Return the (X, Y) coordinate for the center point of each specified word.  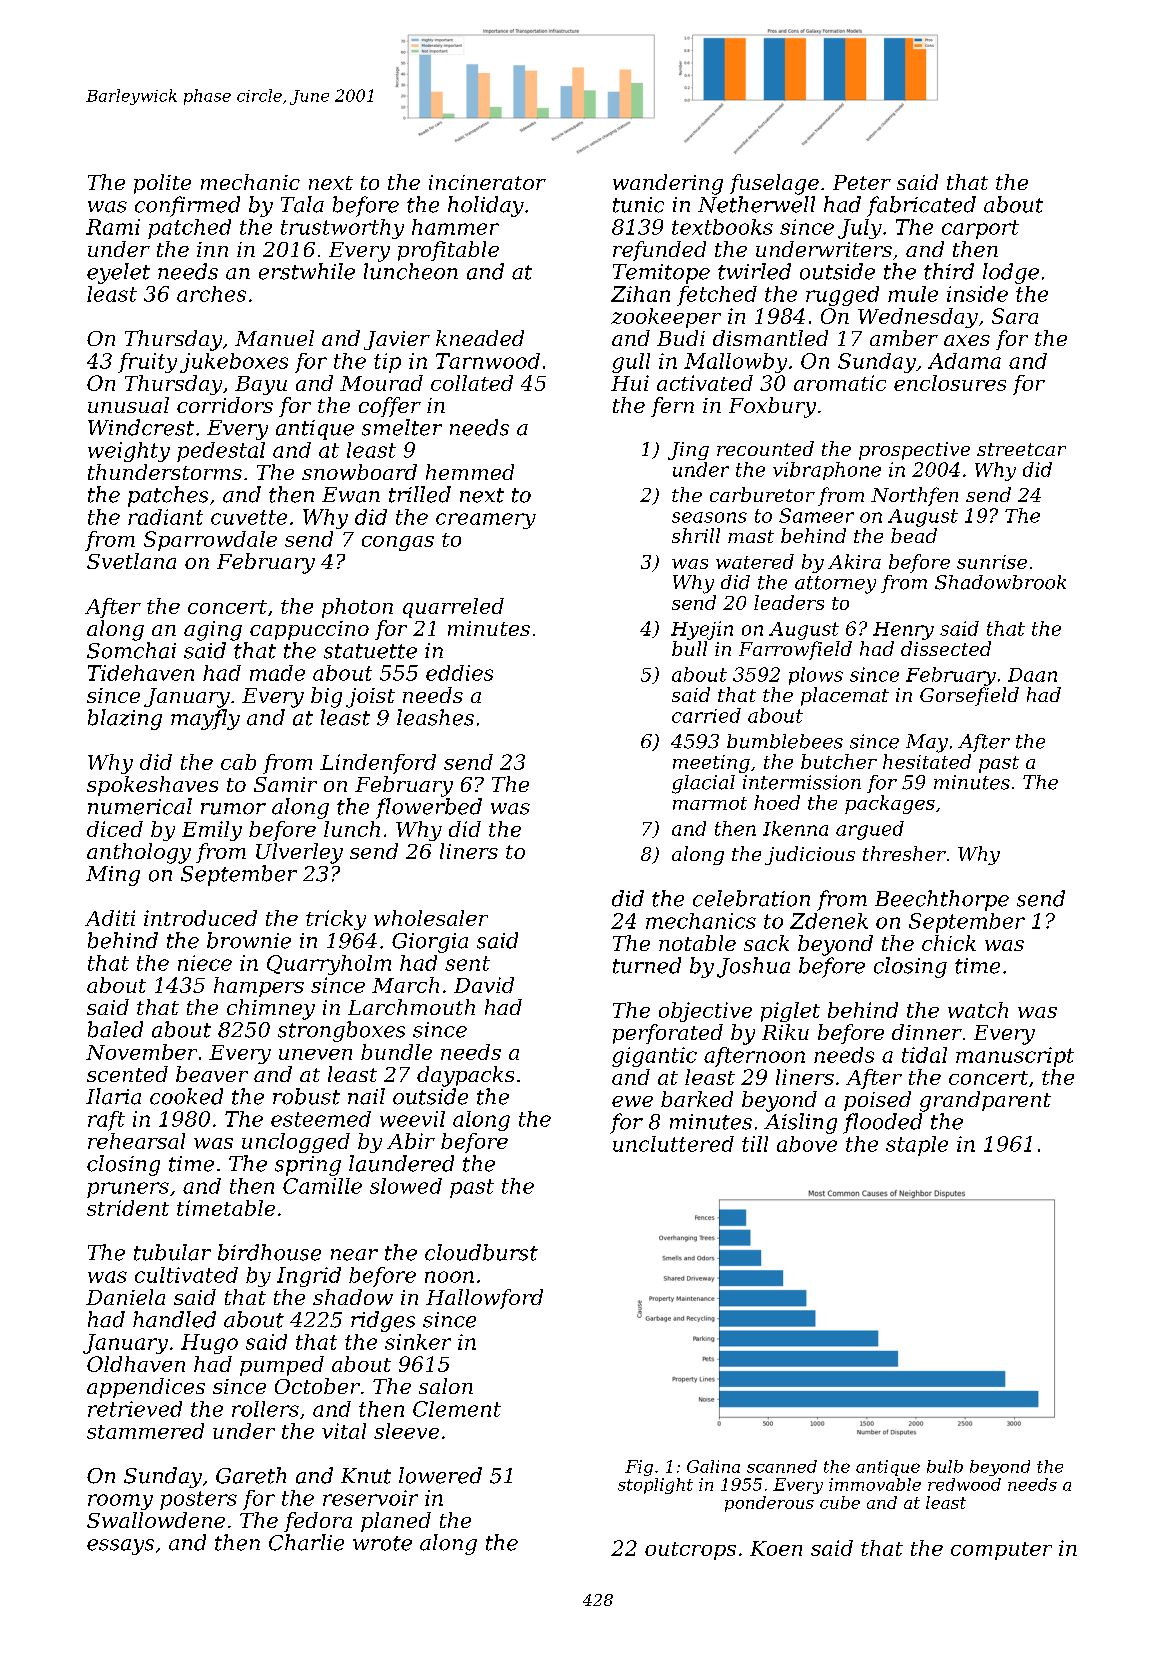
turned (647, 965)
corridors (225, 405)
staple (917, 1146)
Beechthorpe (942, 900)
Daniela (125, 1297)
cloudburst (481, 1252)
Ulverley (299, 853)
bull (689, 648)
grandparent (985, 1101)
